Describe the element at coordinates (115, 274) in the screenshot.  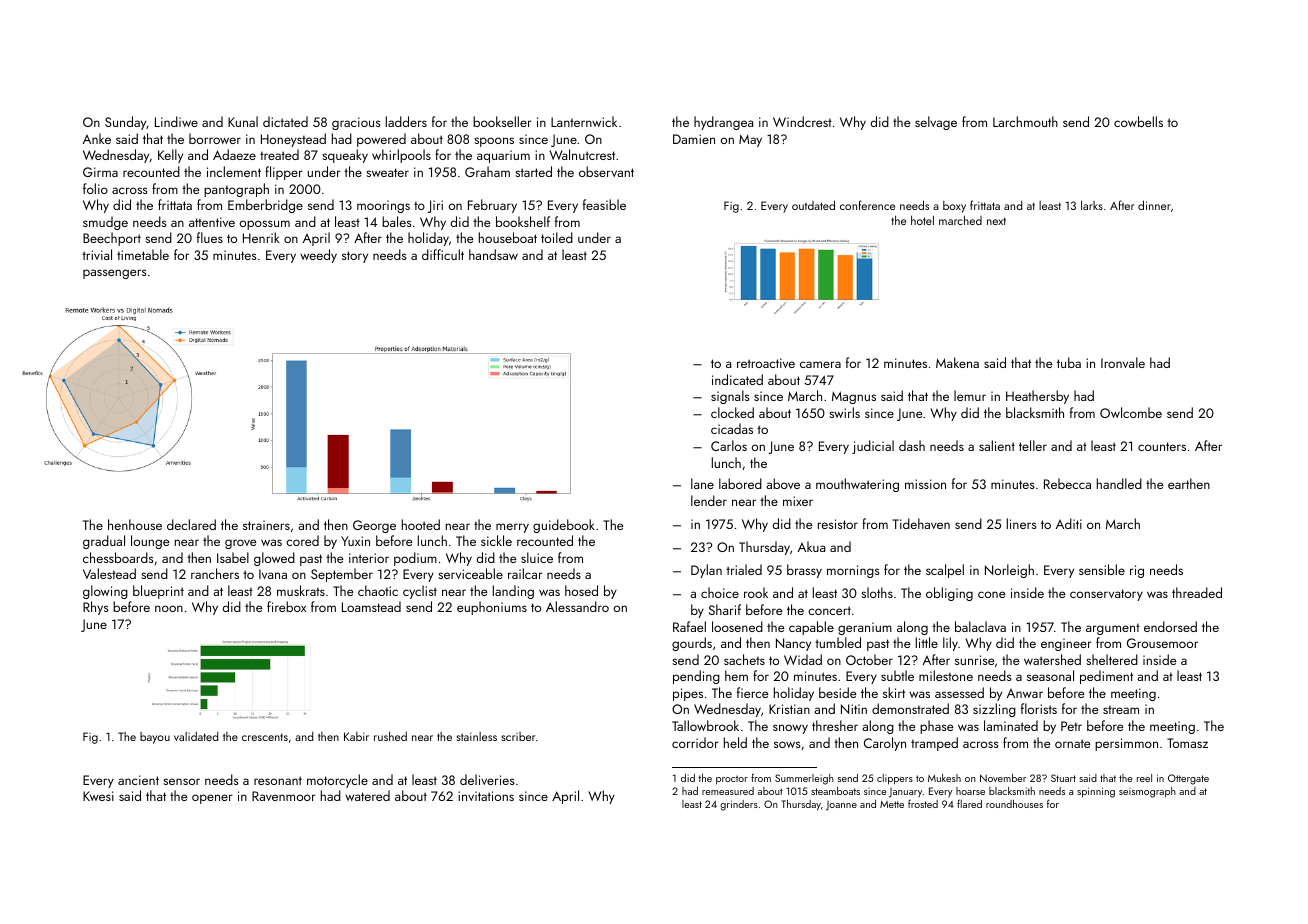
I see `passengers` at that location.
